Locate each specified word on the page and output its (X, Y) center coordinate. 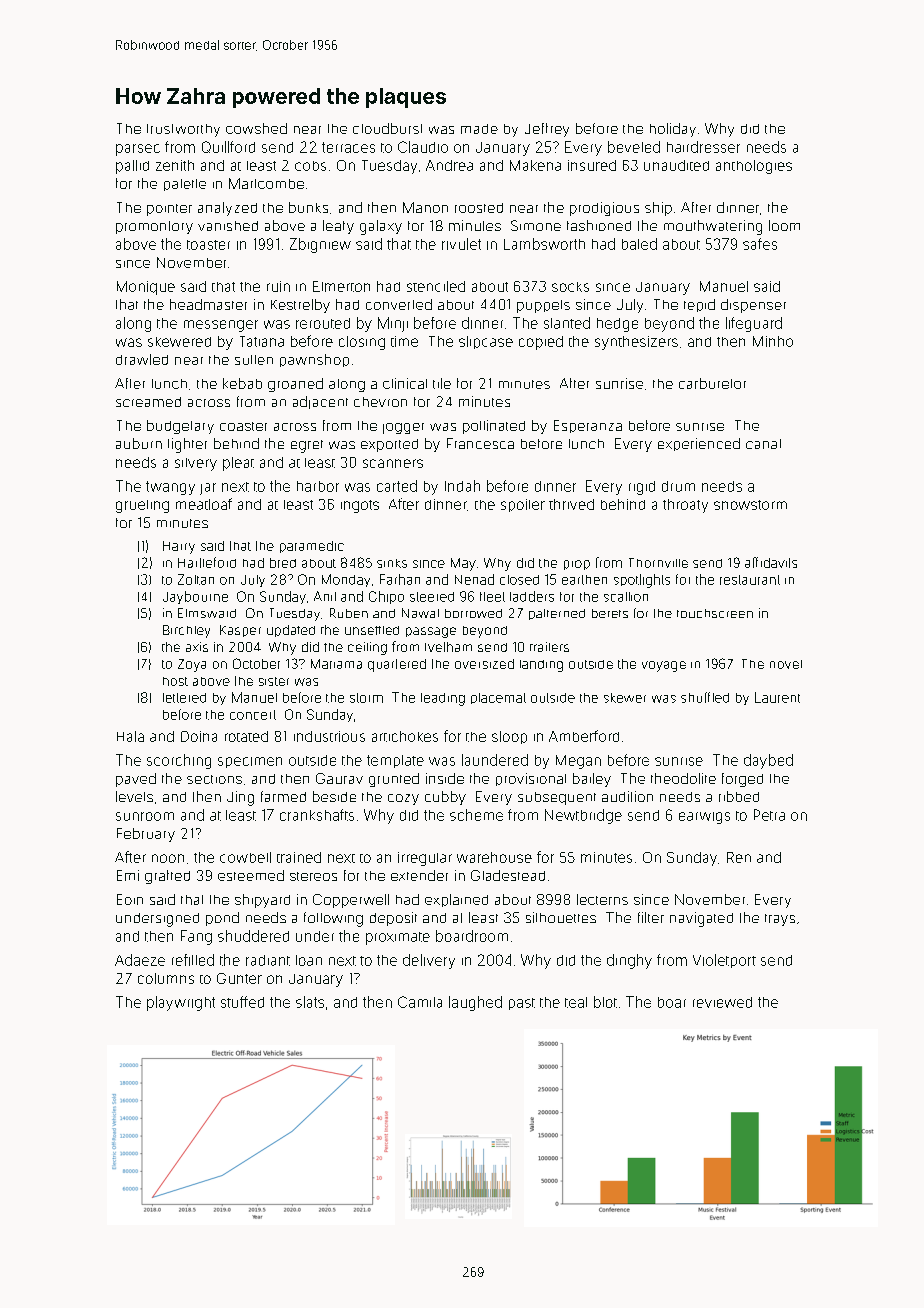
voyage (664, 666)
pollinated (494, 427)
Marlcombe (266, 183)
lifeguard (754, 324)
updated (291, 631)
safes (760, 244)
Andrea (449, 165)
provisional (531, 779)
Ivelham (448, 647)
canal (763, 444)
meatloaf (204, 504)
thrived (571, 504)
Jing (240, 798)
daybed (768, 761)
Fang (196, 937)
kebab (242, 383)
